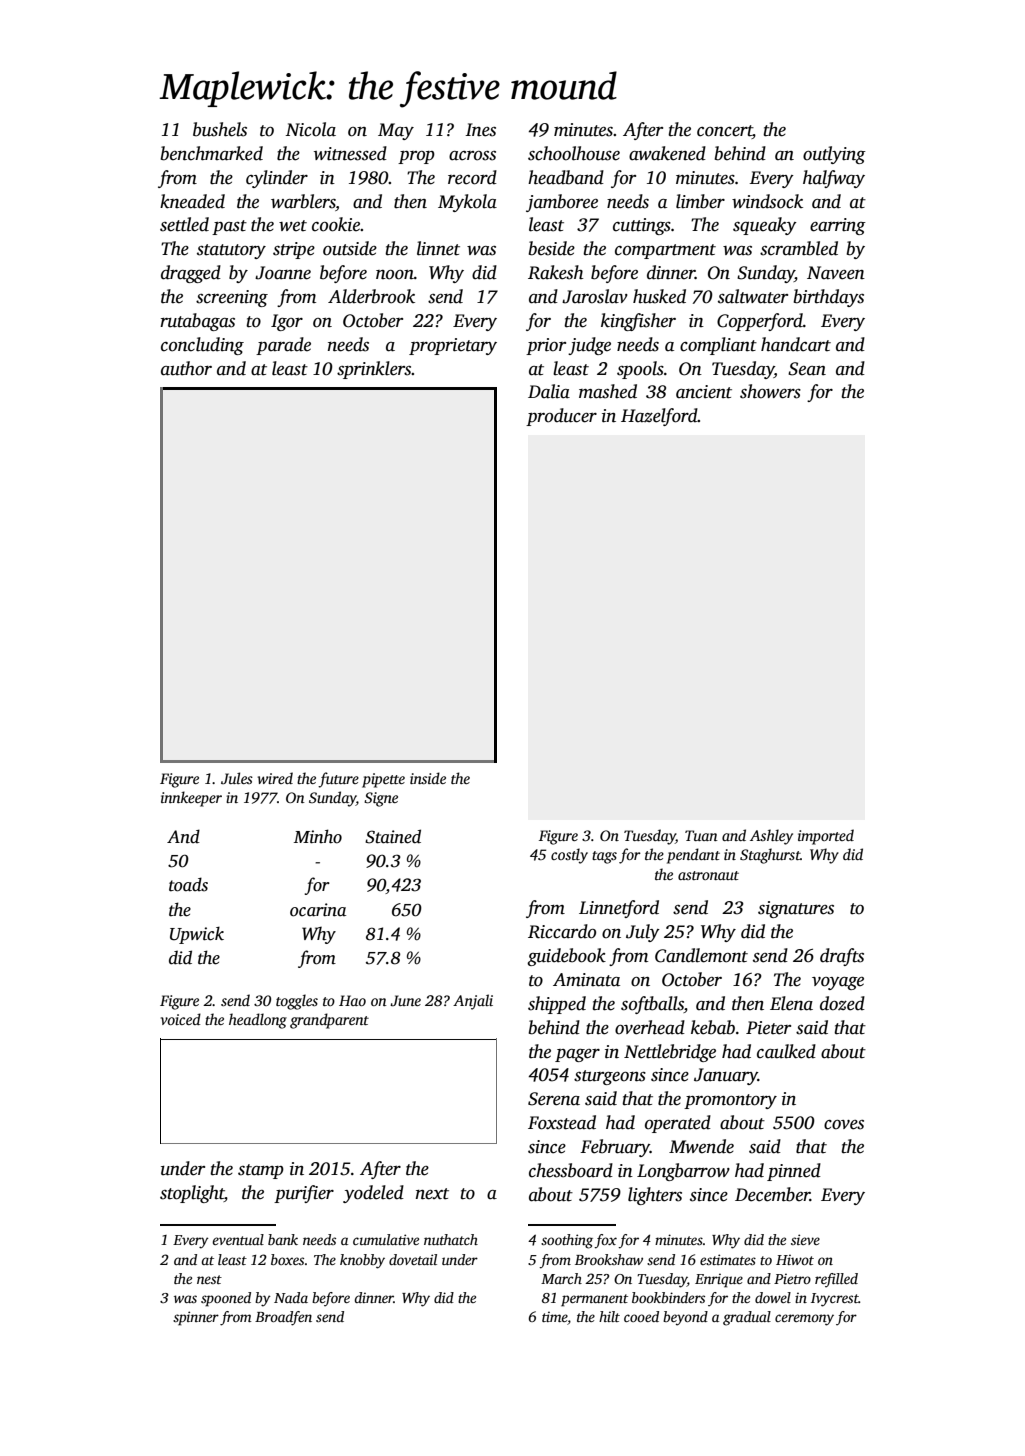 This page has height=1456, width=1025. I want to click on outlying, so click(834, 155).
